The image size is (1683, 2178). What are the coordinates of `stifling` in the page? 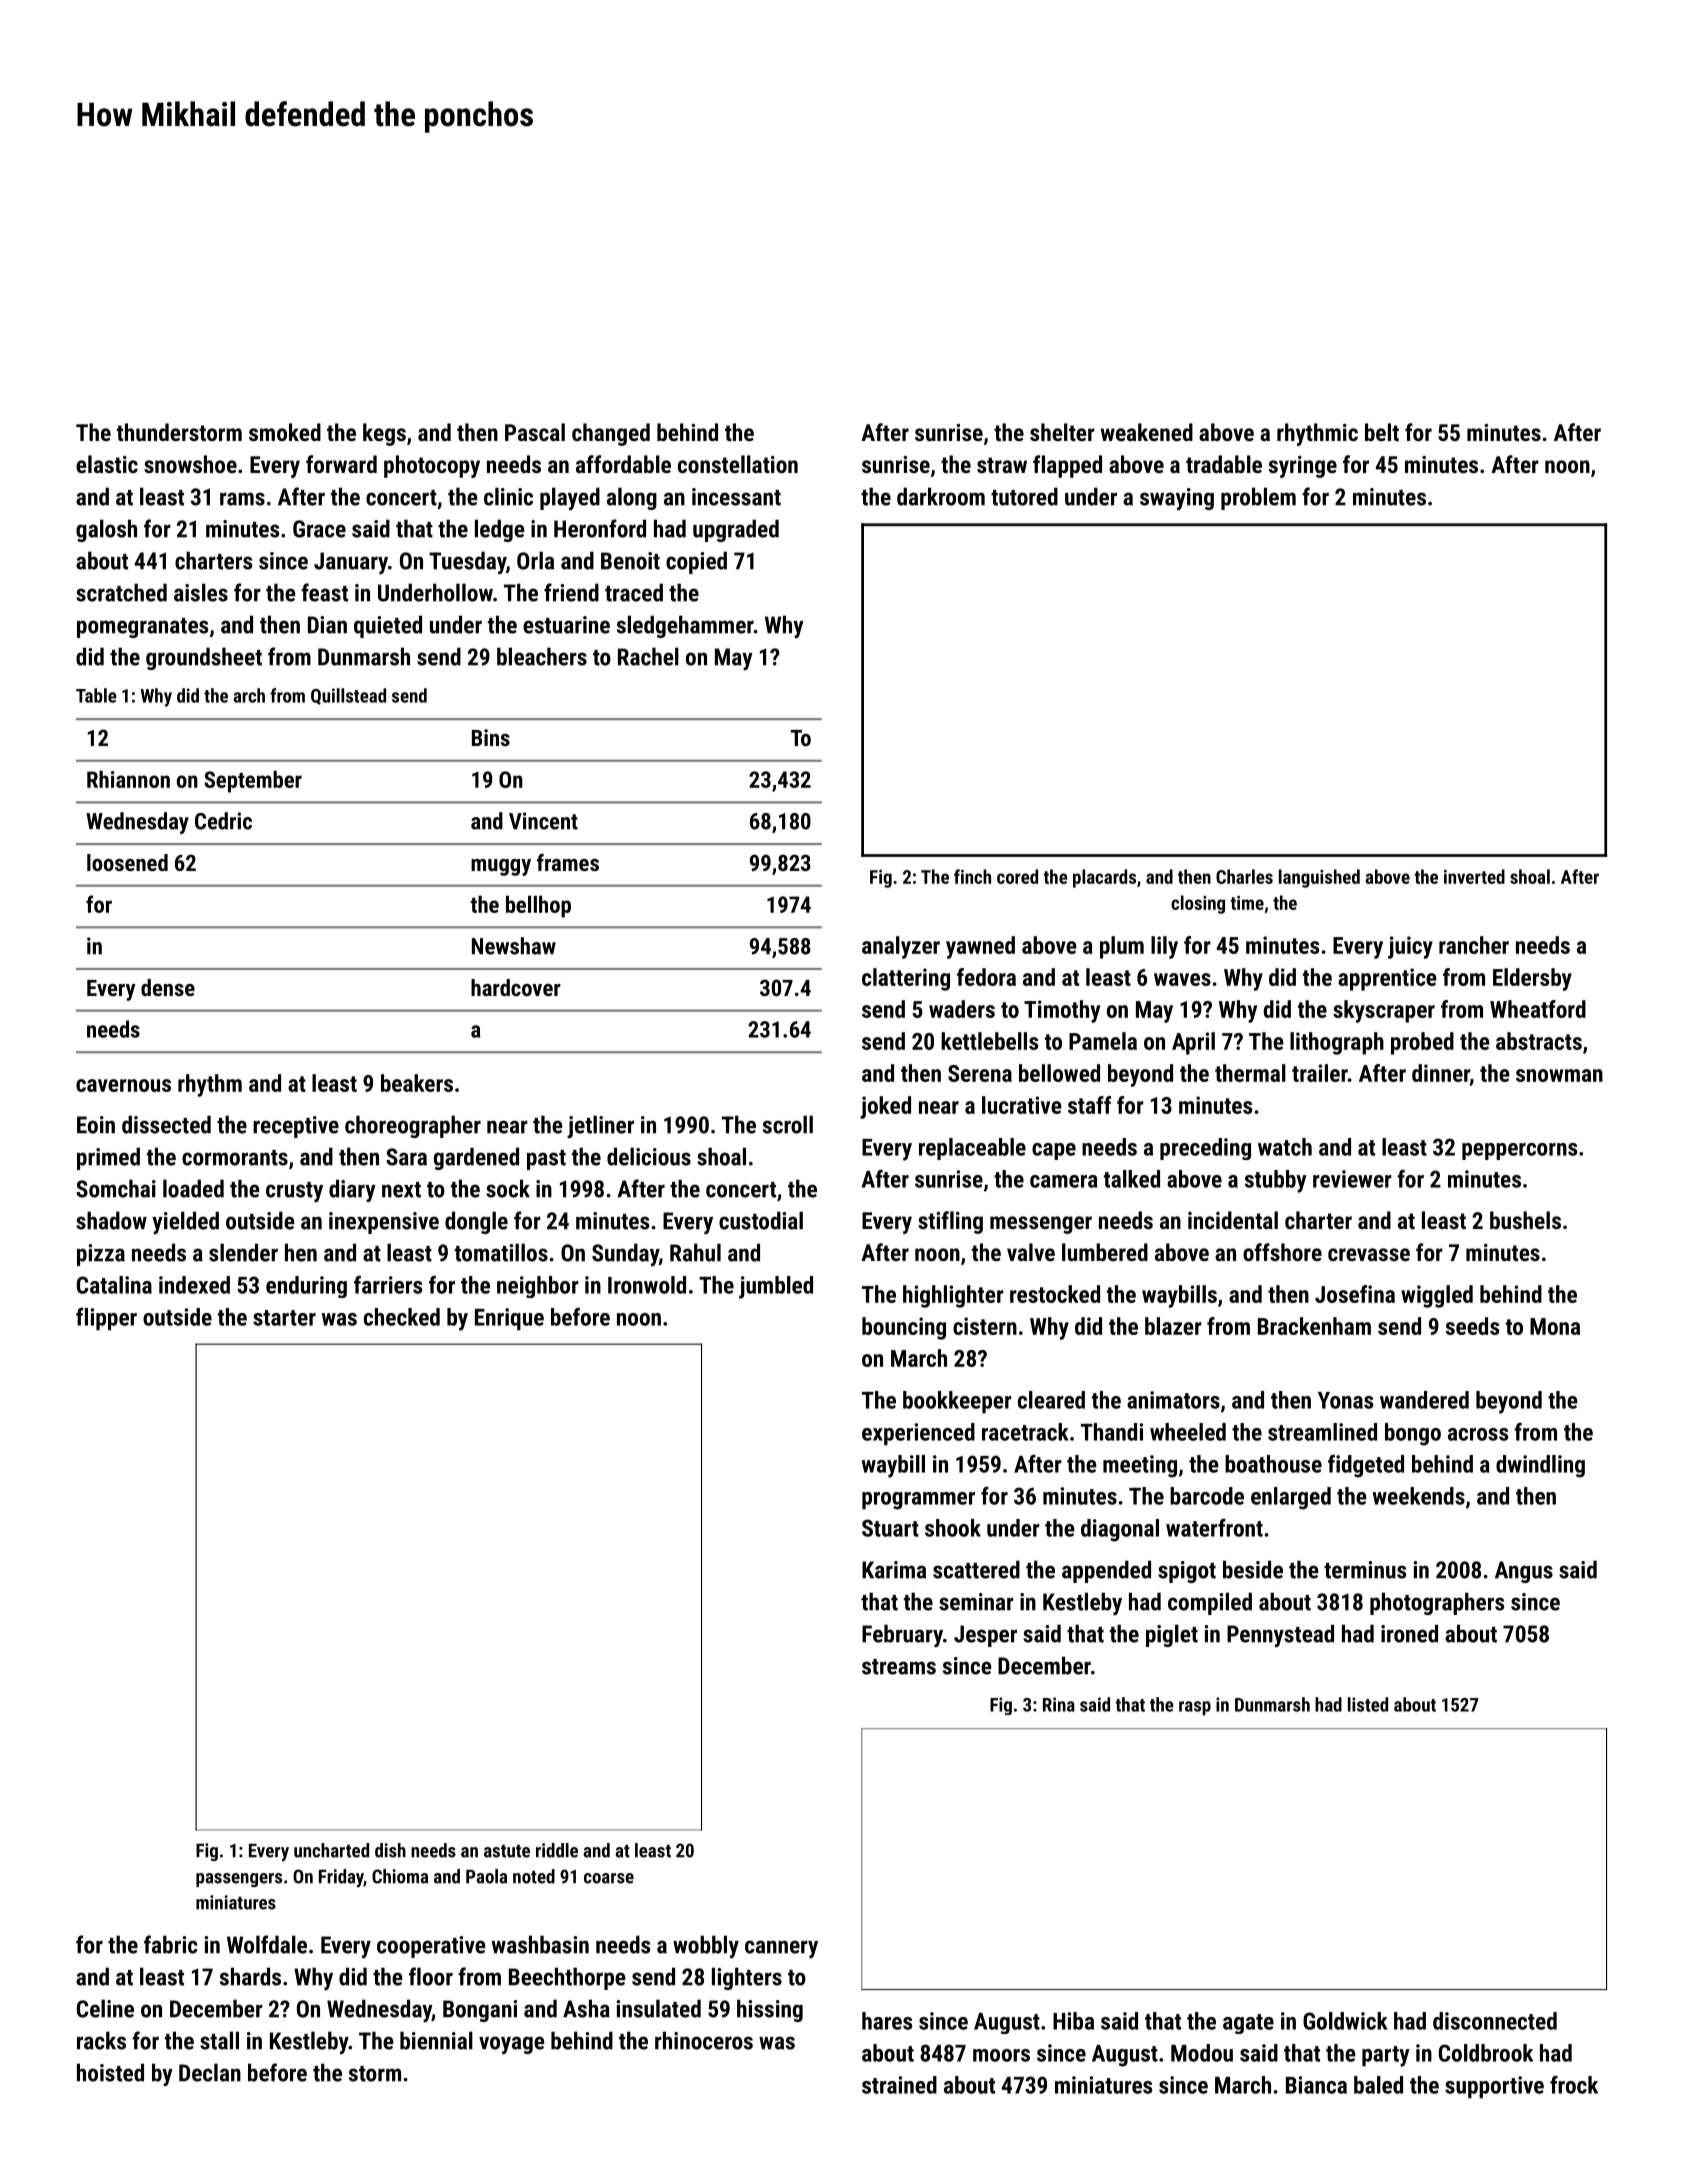 It's located at (950, 1222).
